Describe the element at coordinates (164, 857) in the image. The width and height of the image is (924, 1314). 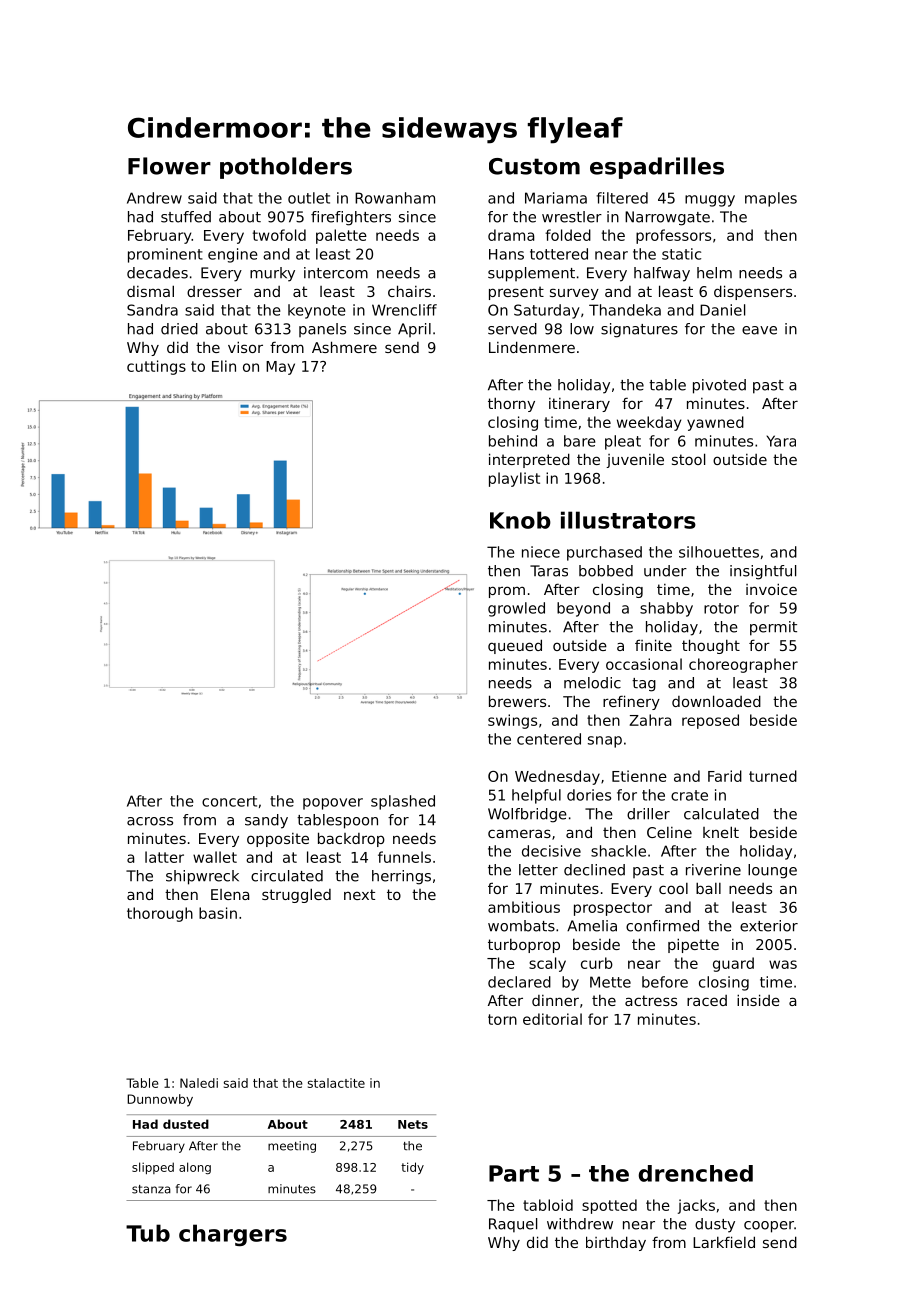
I see `latter` at that location.
